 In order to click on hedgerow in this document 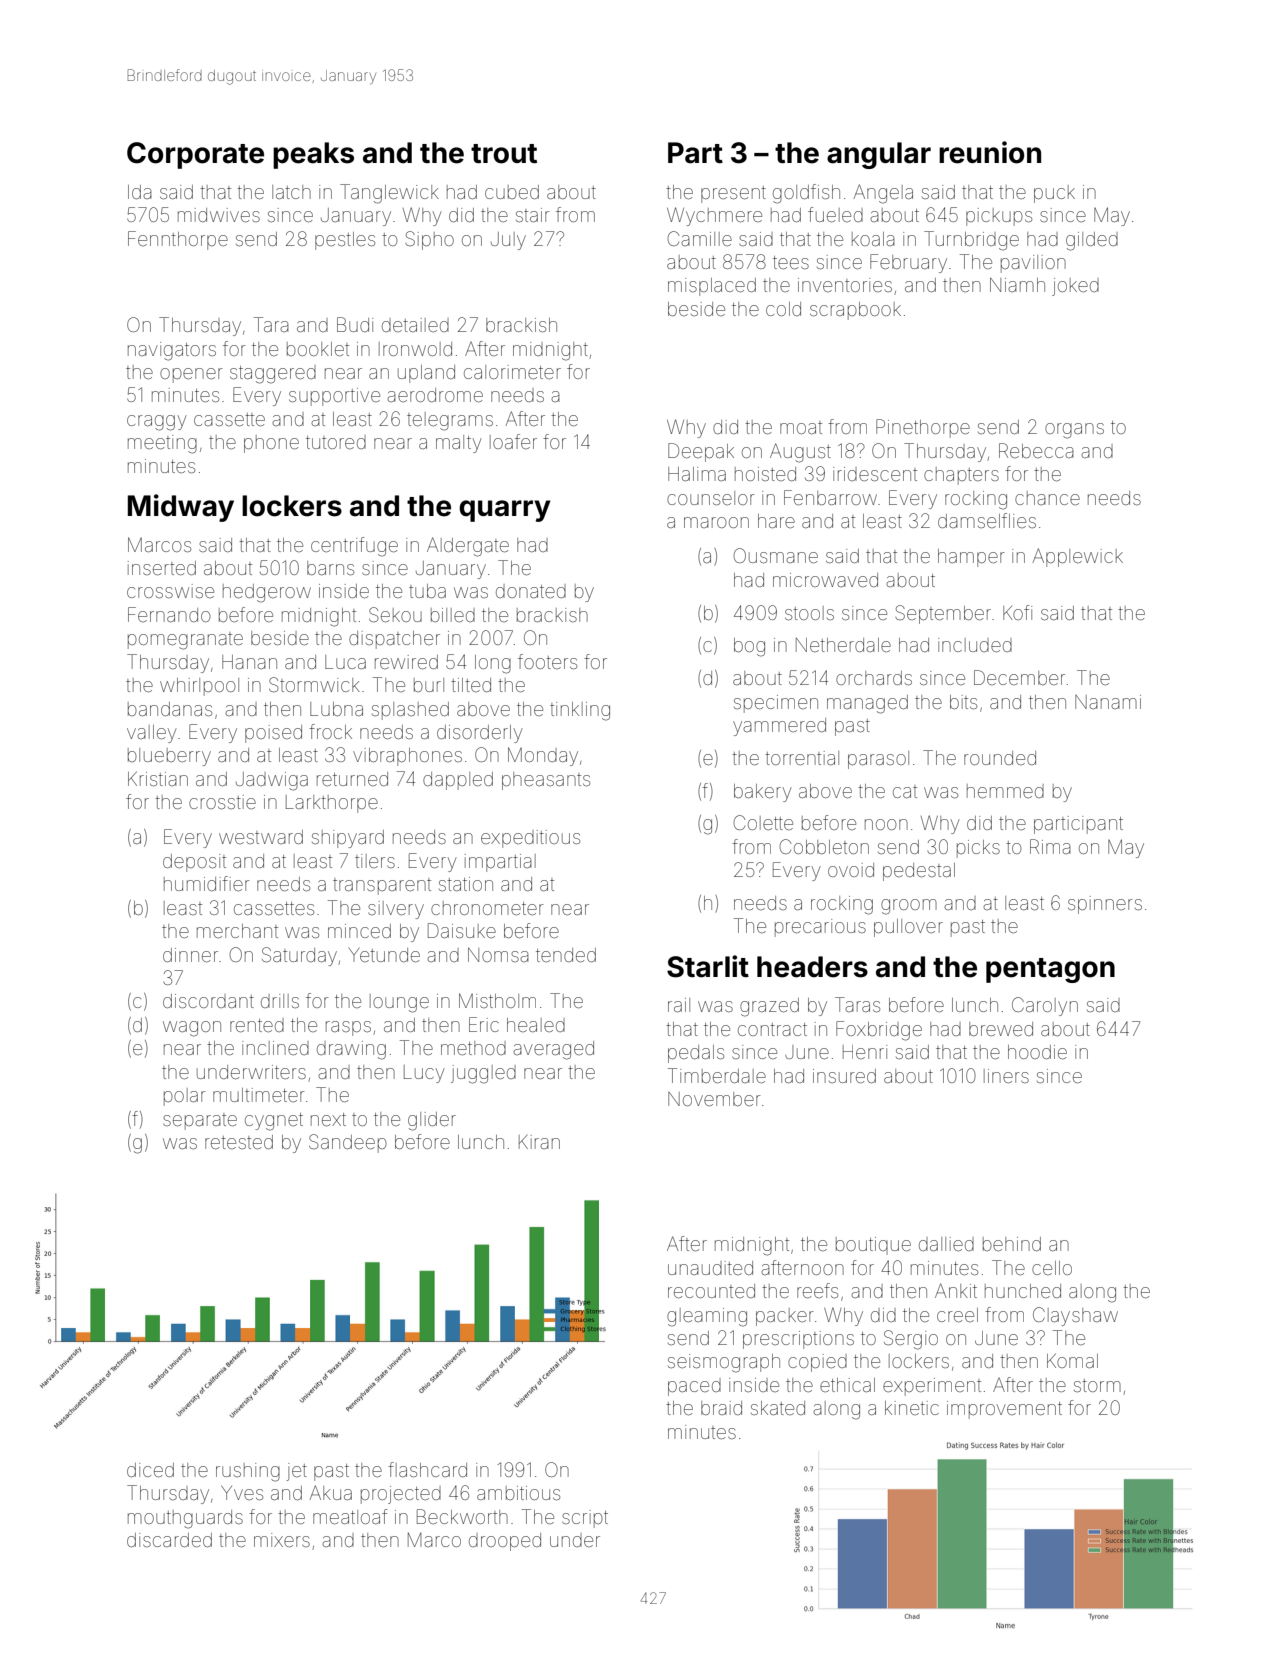, I will do `click(267, 593)`.
